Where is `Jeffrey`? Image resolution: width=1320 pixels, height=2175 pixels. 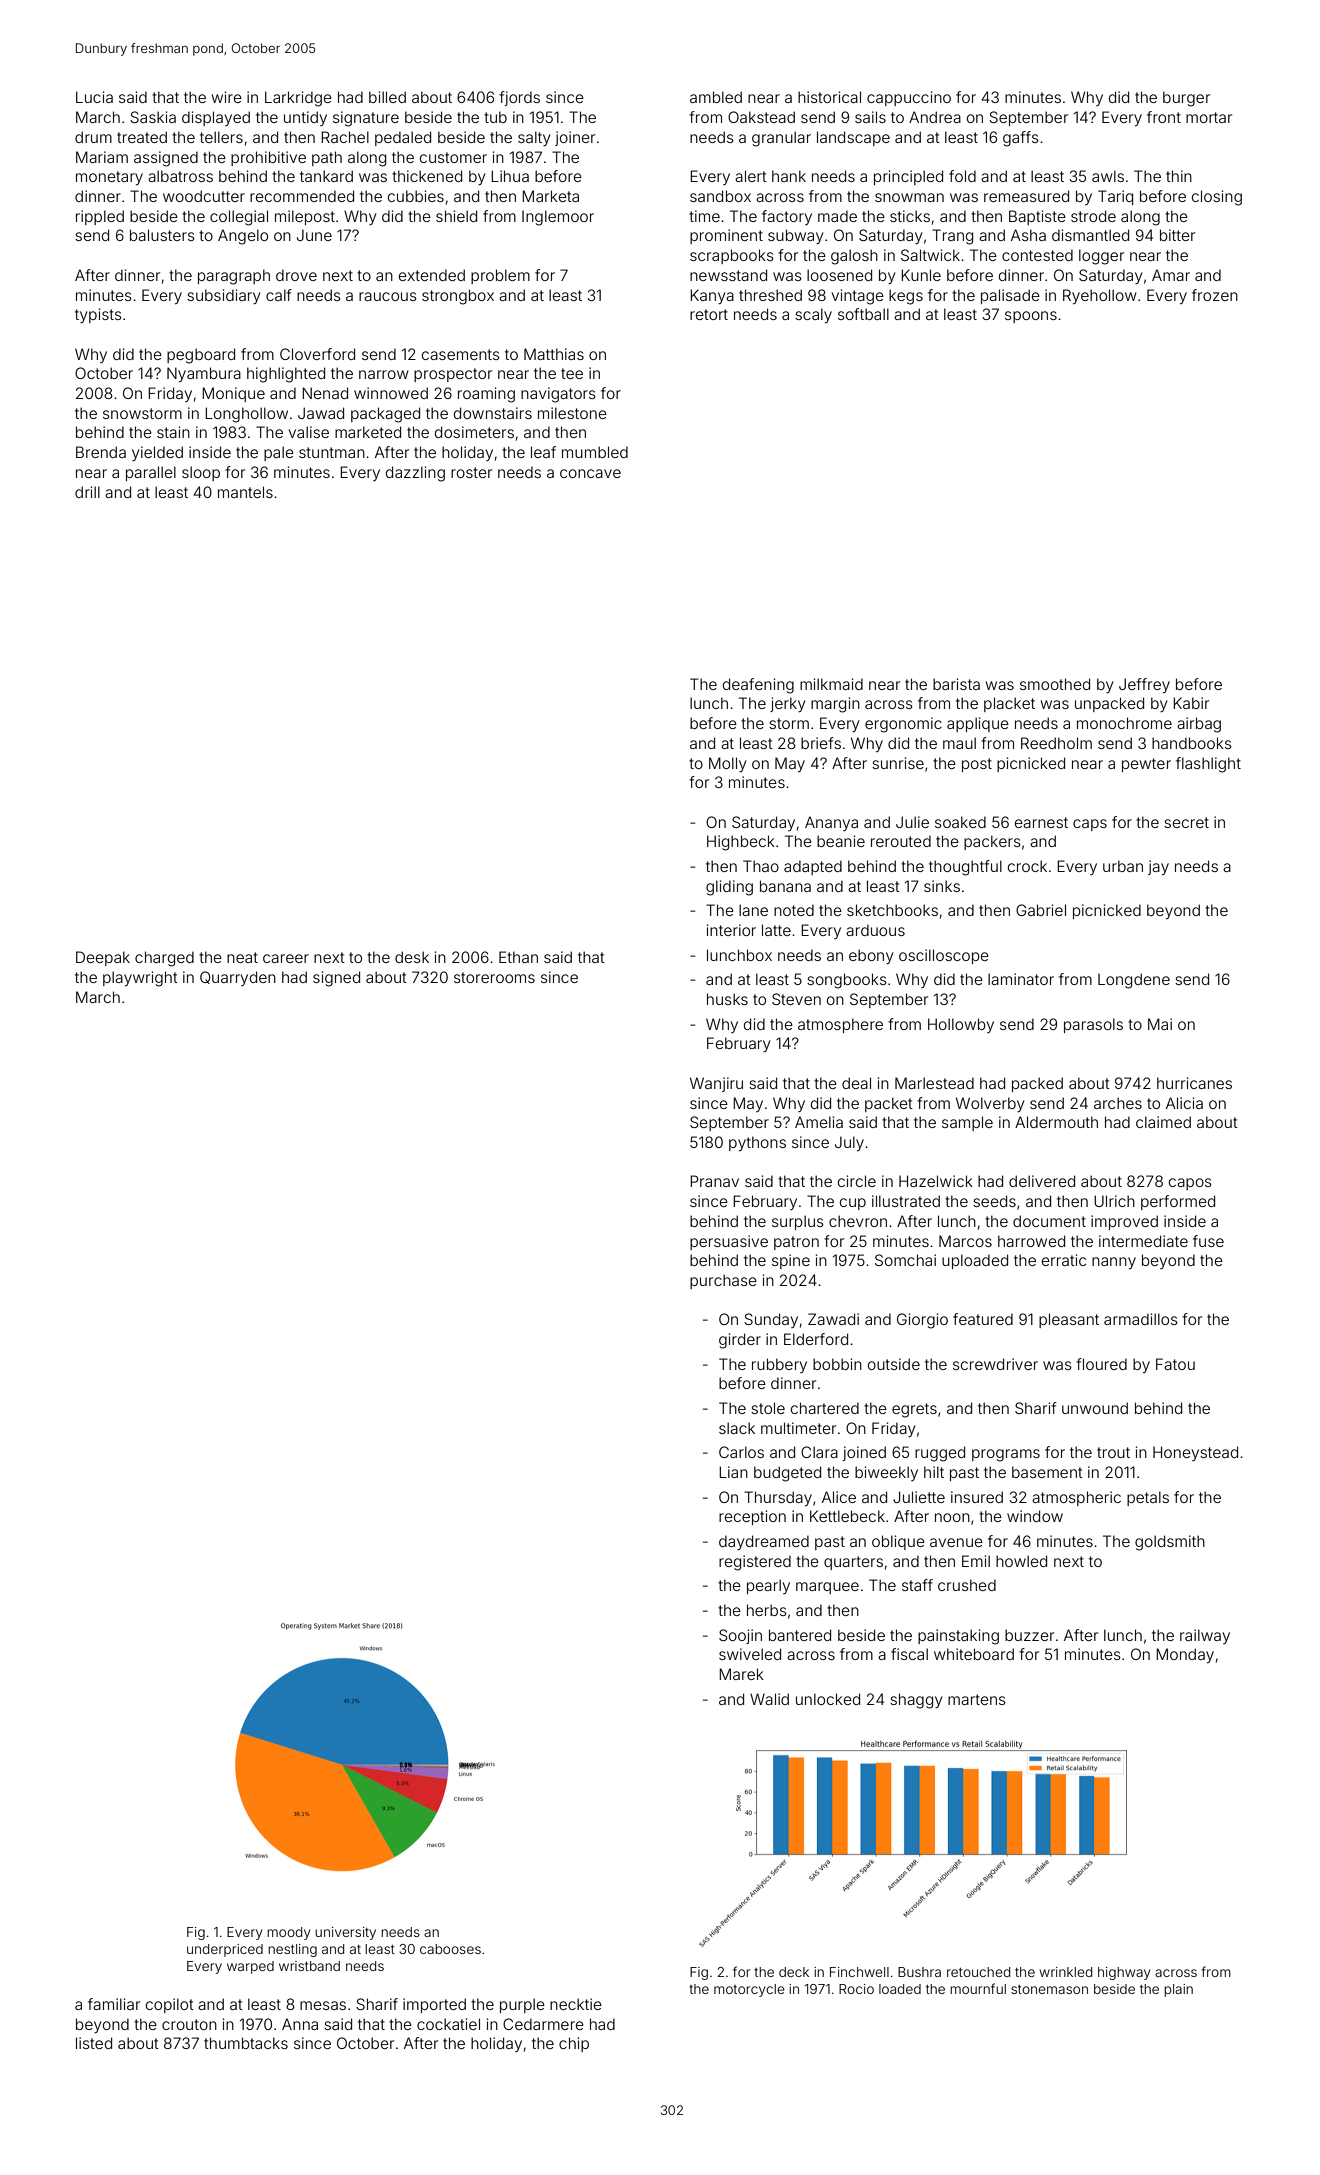 Jeffrey is located at coordinates (1144, 685).
